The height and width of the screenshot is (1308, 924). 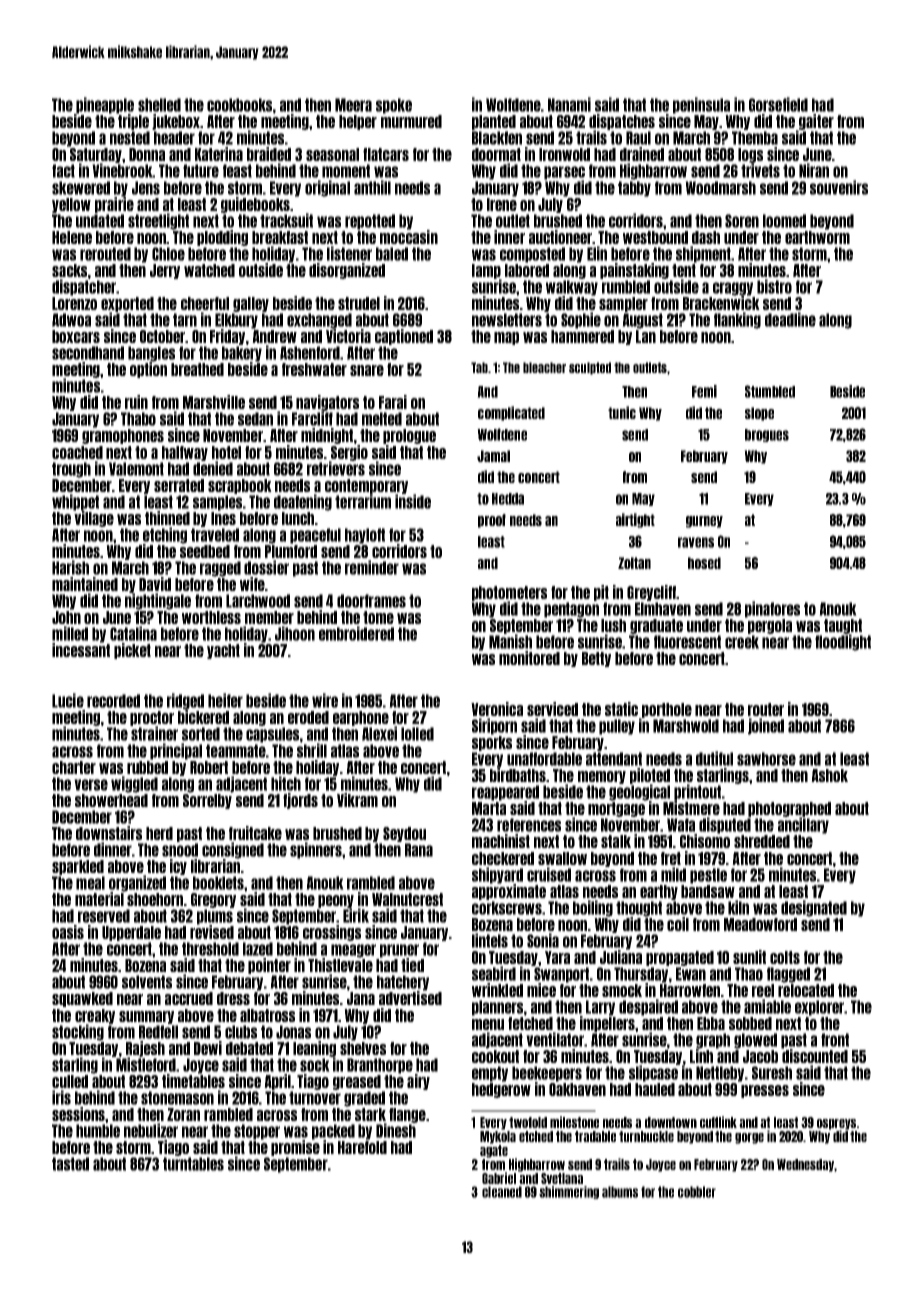 I want to click on slope, so click(x=759, y=414).
